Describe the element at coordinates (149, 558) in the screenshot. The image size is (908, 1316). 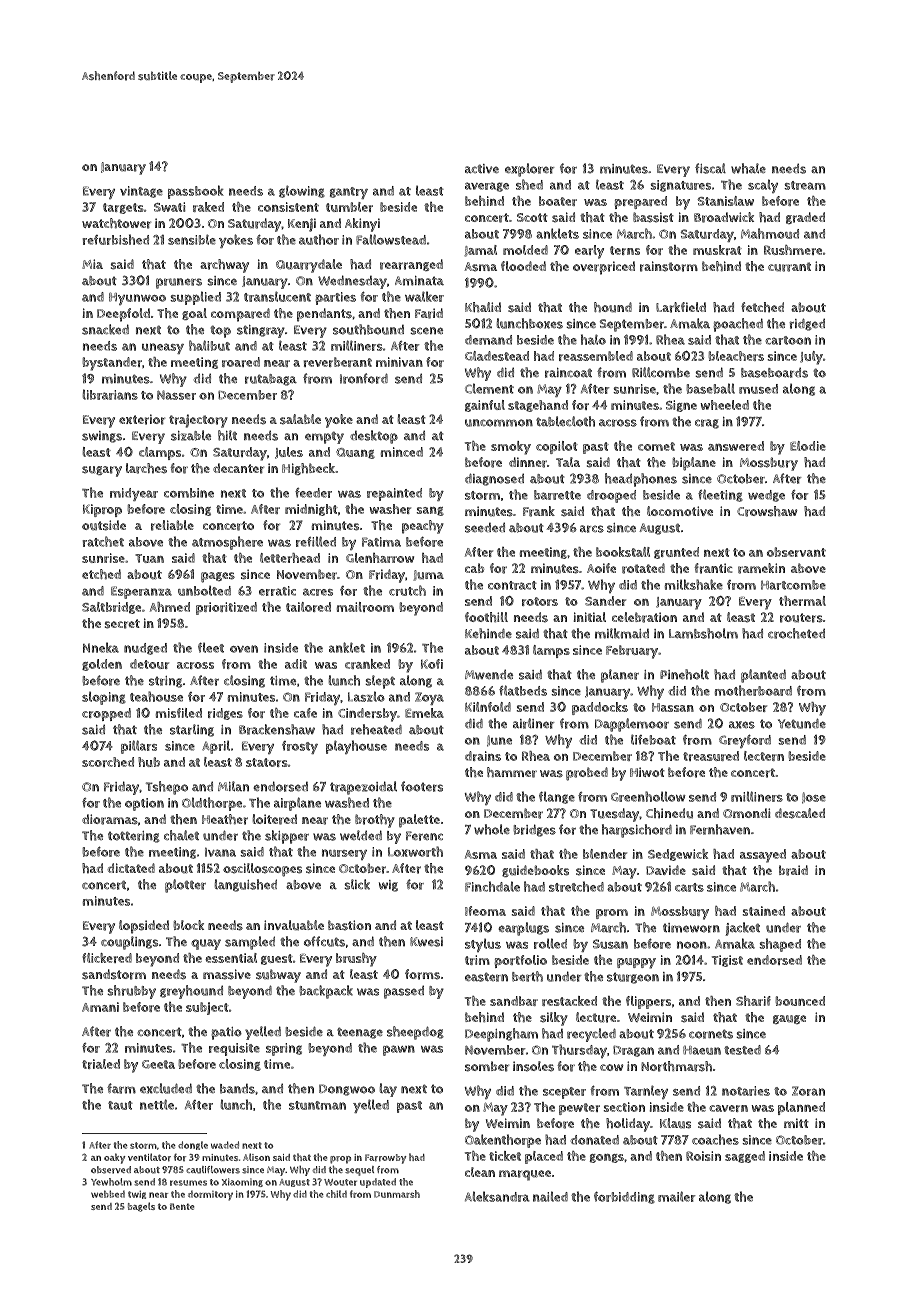
I see `Tuan` at that location.
